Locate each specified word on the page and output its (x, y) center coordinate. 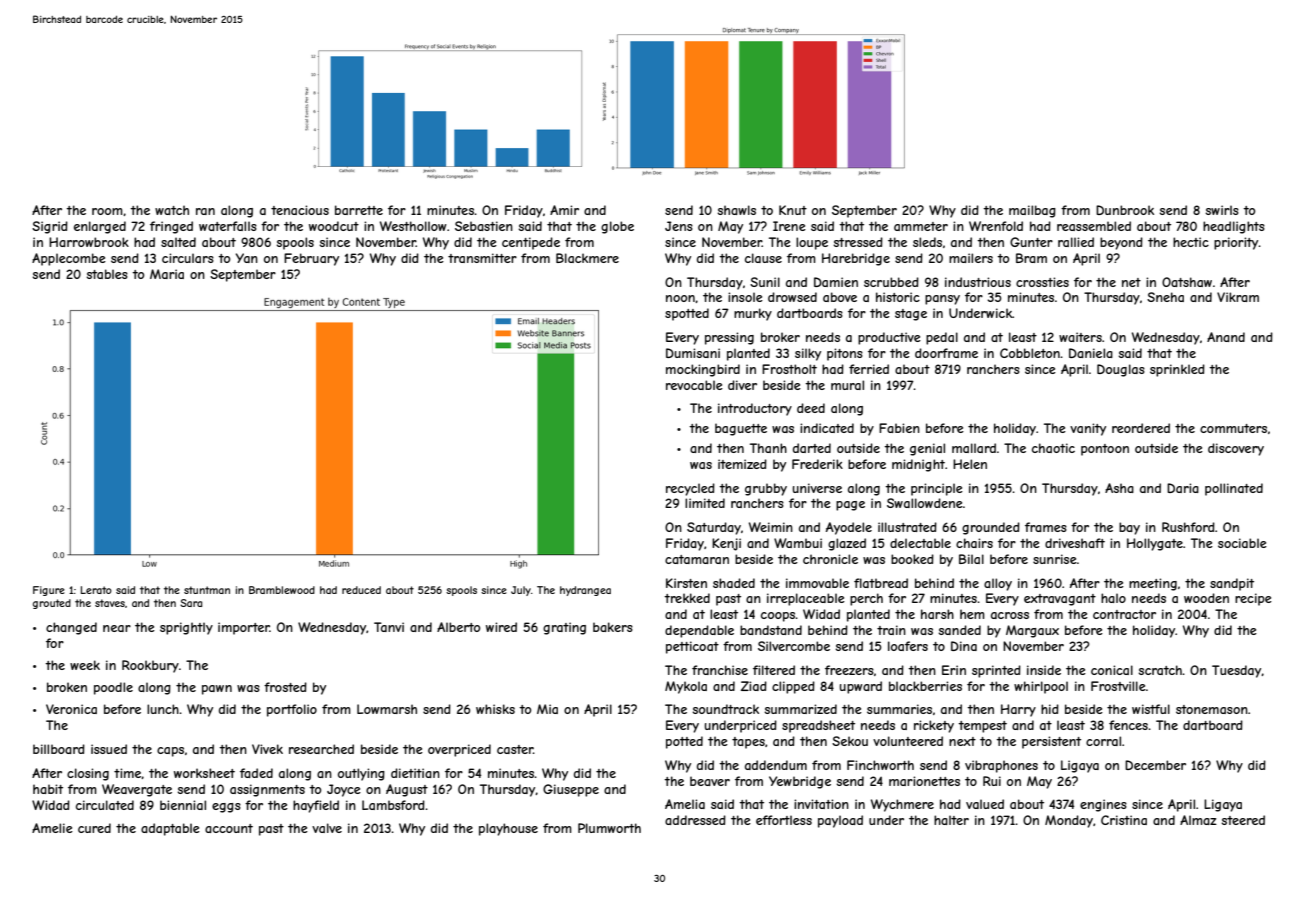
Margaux (1032, 631)
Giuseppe (571, 790)
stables (107, 274)
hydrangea (585, 591)
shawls (736, 210)
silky (808, 354)
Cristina (1124, 820)
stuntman (207, 590)
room (107, 211)
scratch (1160, 670)
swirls (1222, 210)
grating (564, 628)
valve (327, 828)
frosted (285, 687)
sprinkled (1177, 370)
